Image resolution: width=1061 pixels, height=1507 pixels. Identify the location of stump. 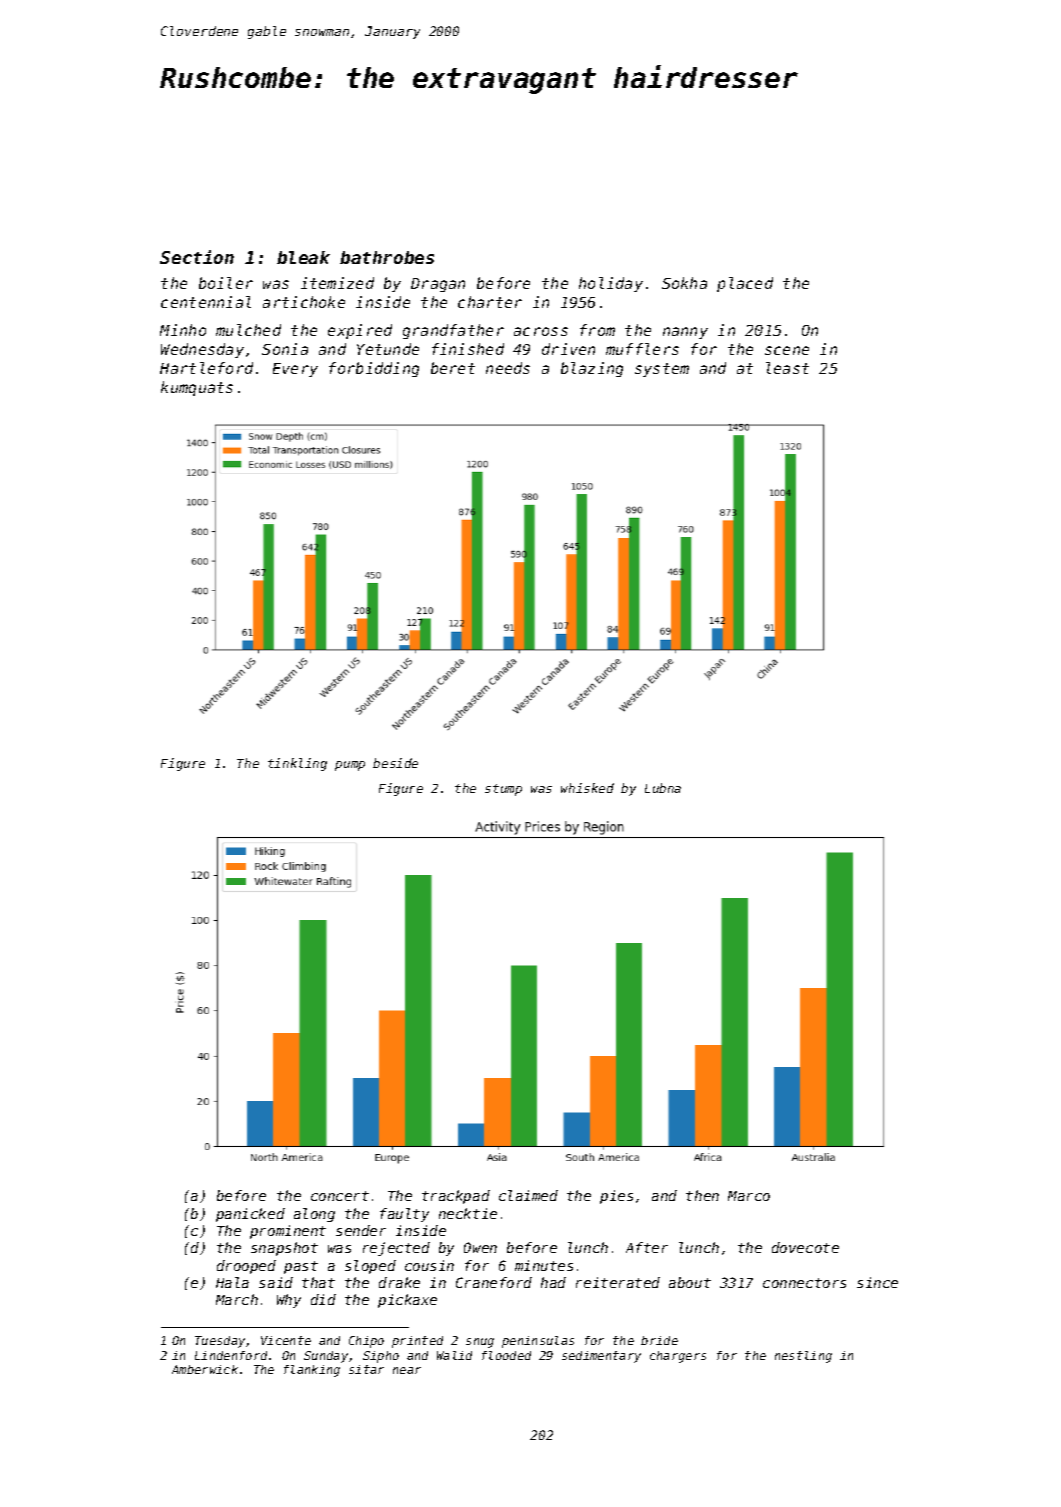
(503, 790).
